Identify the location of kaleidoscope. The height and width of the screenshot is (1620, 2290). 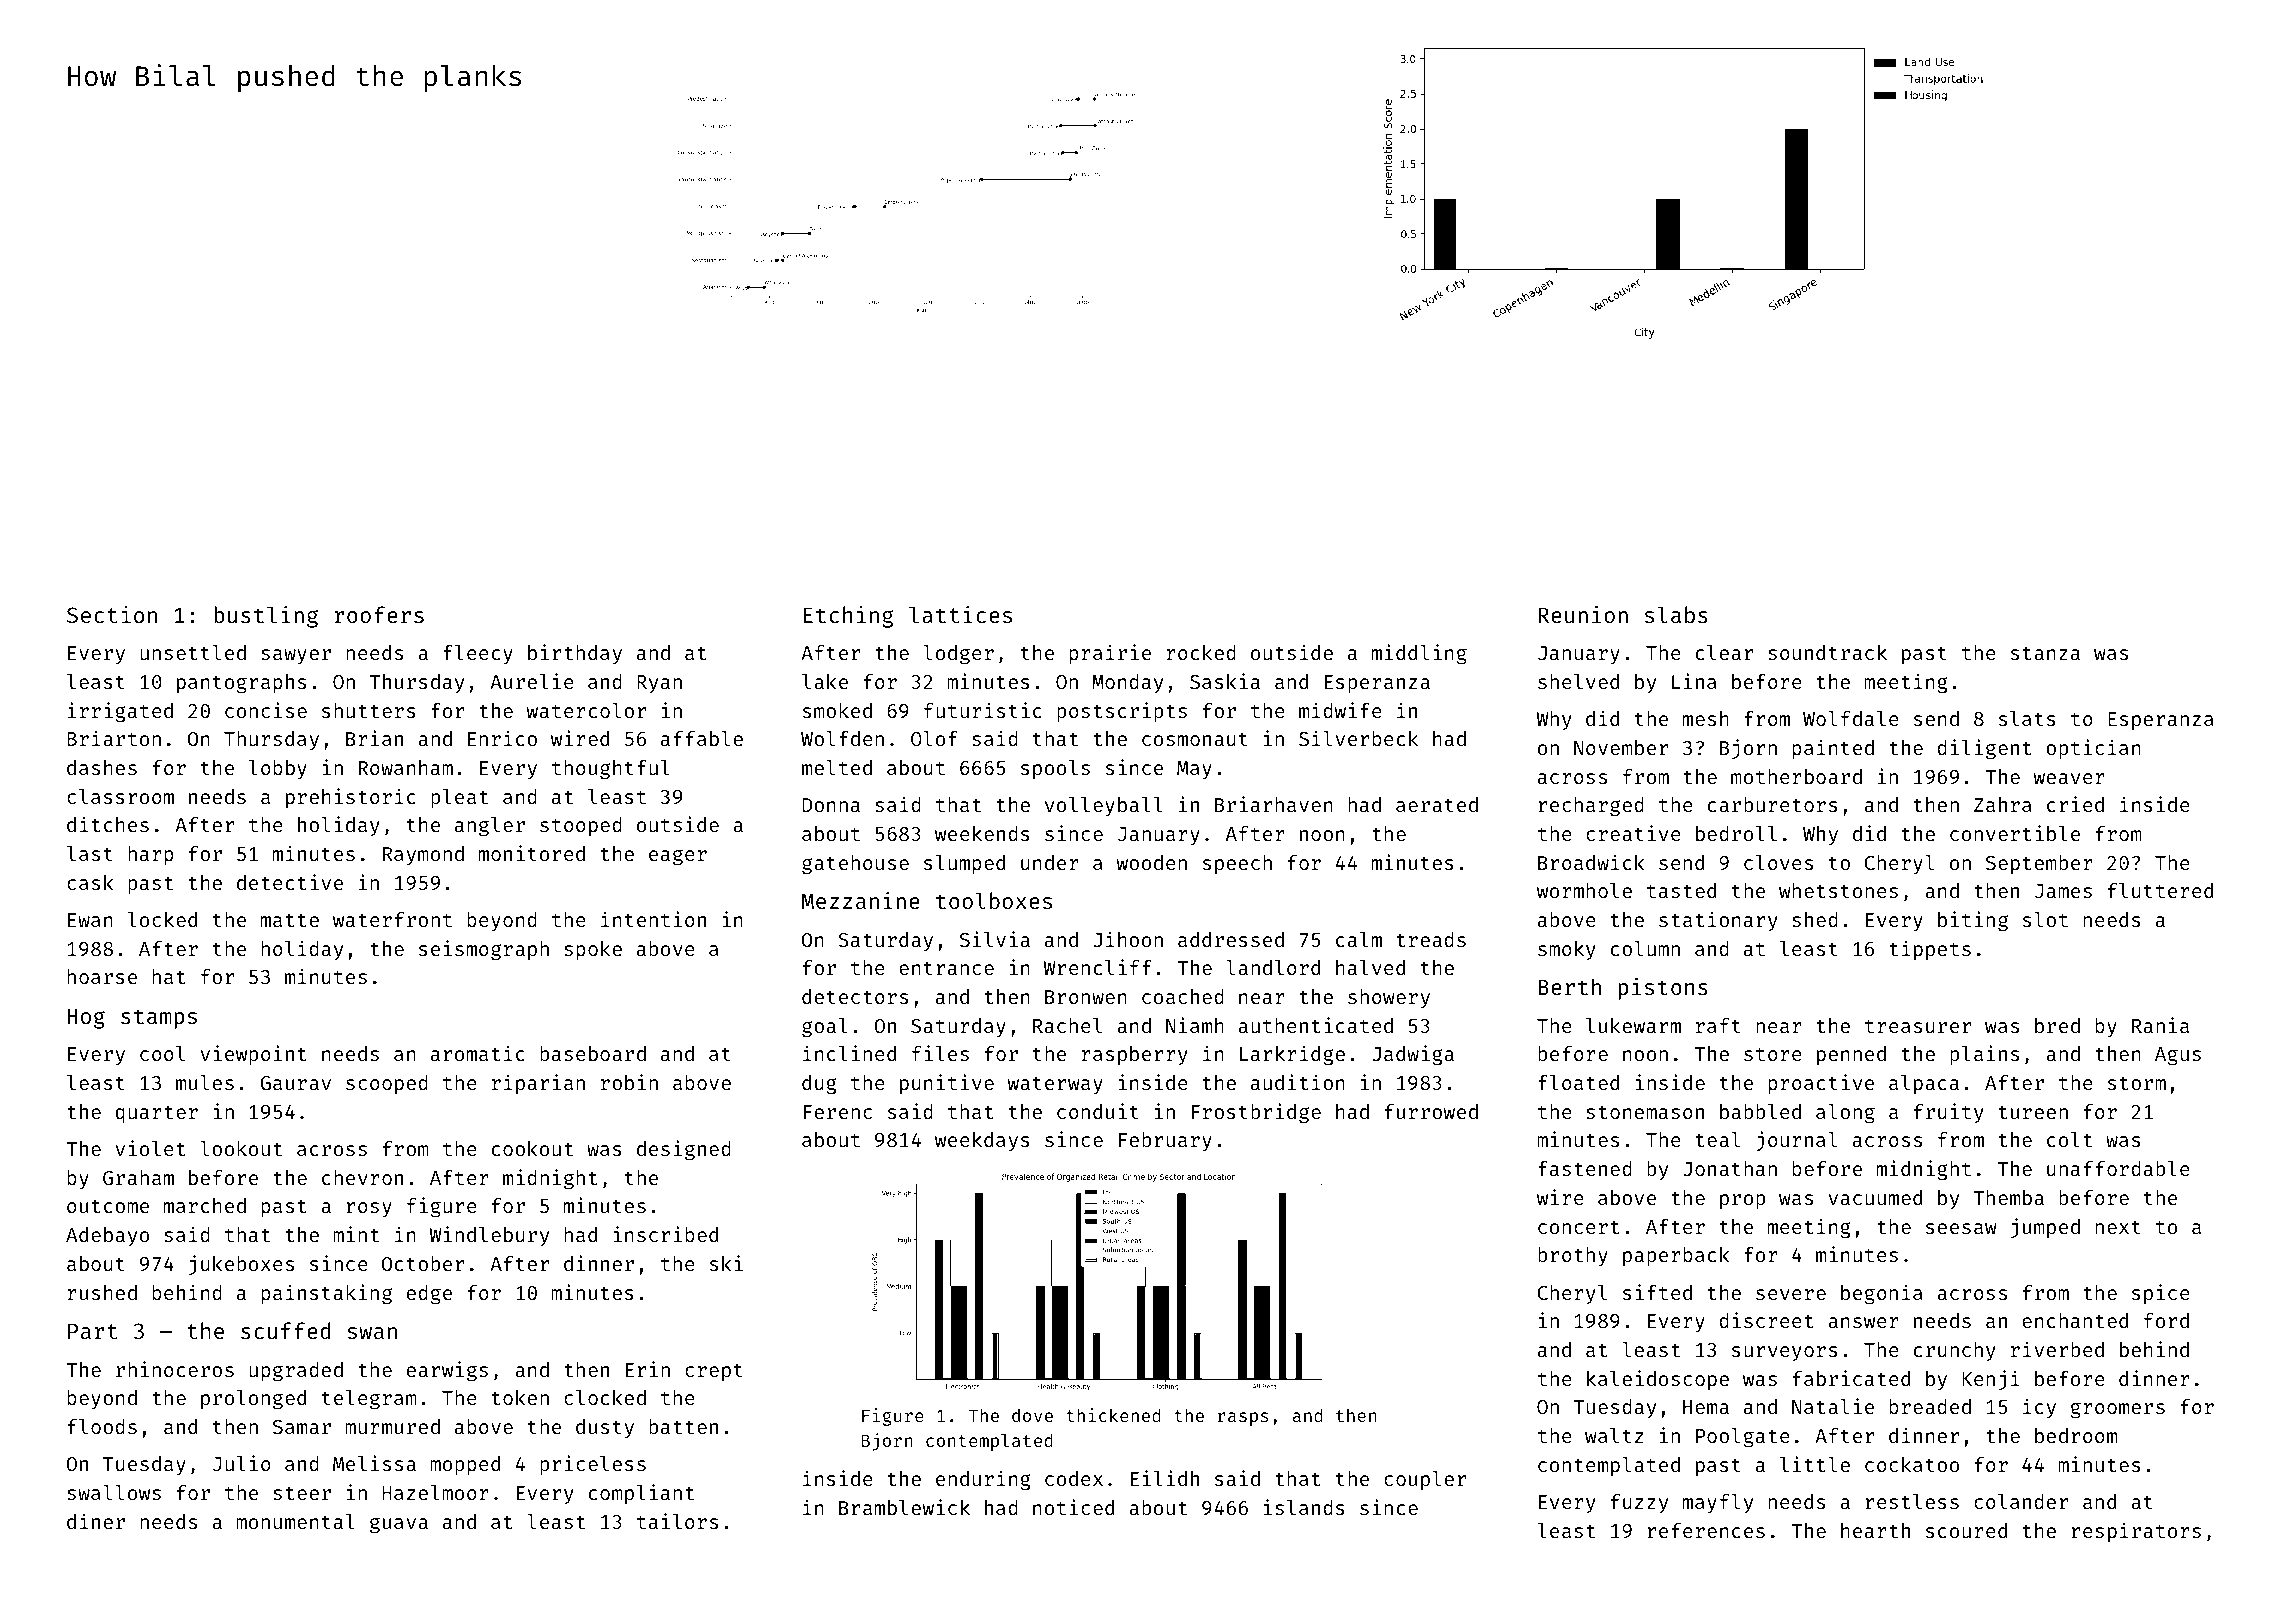
(1658, 1380).
